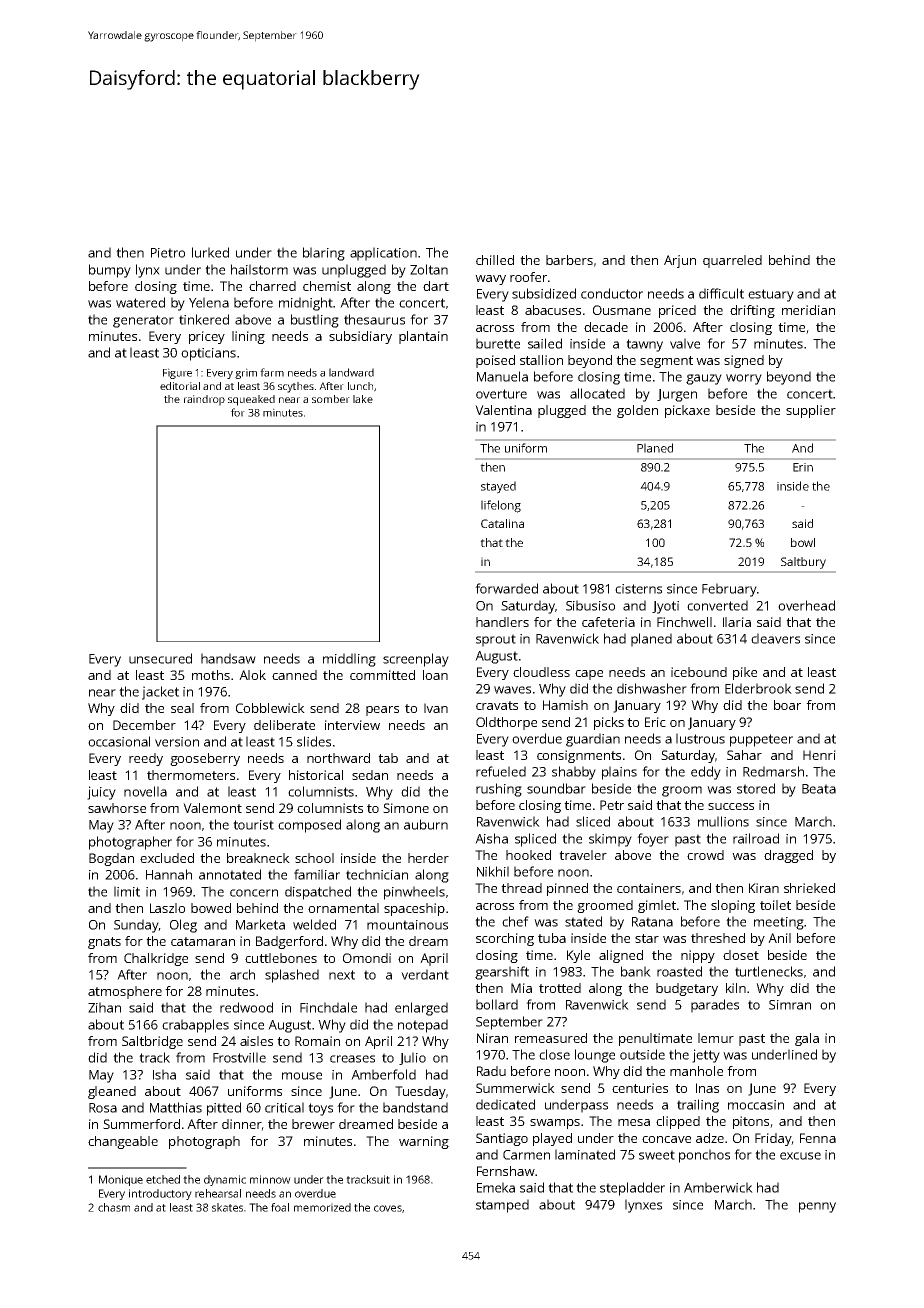 The width and height of the screenshot is (924, 1308). What do you see at coordinates (210, 252) in the screenshot?
I see `lurked` at bounding box center [210, 252].
